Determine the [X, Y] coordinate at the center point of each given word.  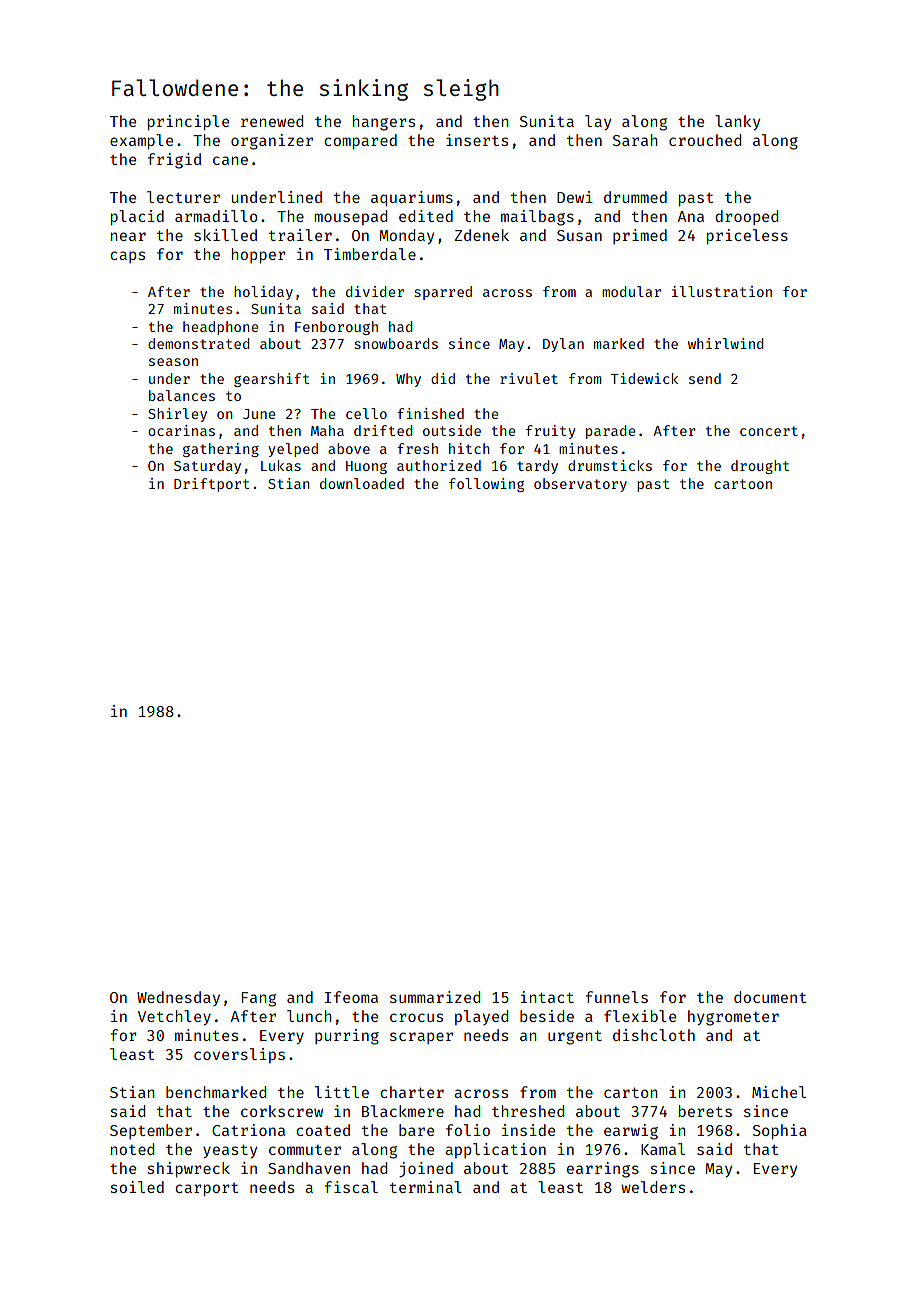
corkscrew [282, 1111]
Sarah [635, 140]
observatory [580, 485]
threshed [528, 1111]
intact [547, 997]
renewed [272, 121]
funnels [617, 997]
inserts [477, 140]
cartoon [743, 484]
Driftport [212, 485]
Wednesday [178, 998]
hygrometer [733, 1018]
